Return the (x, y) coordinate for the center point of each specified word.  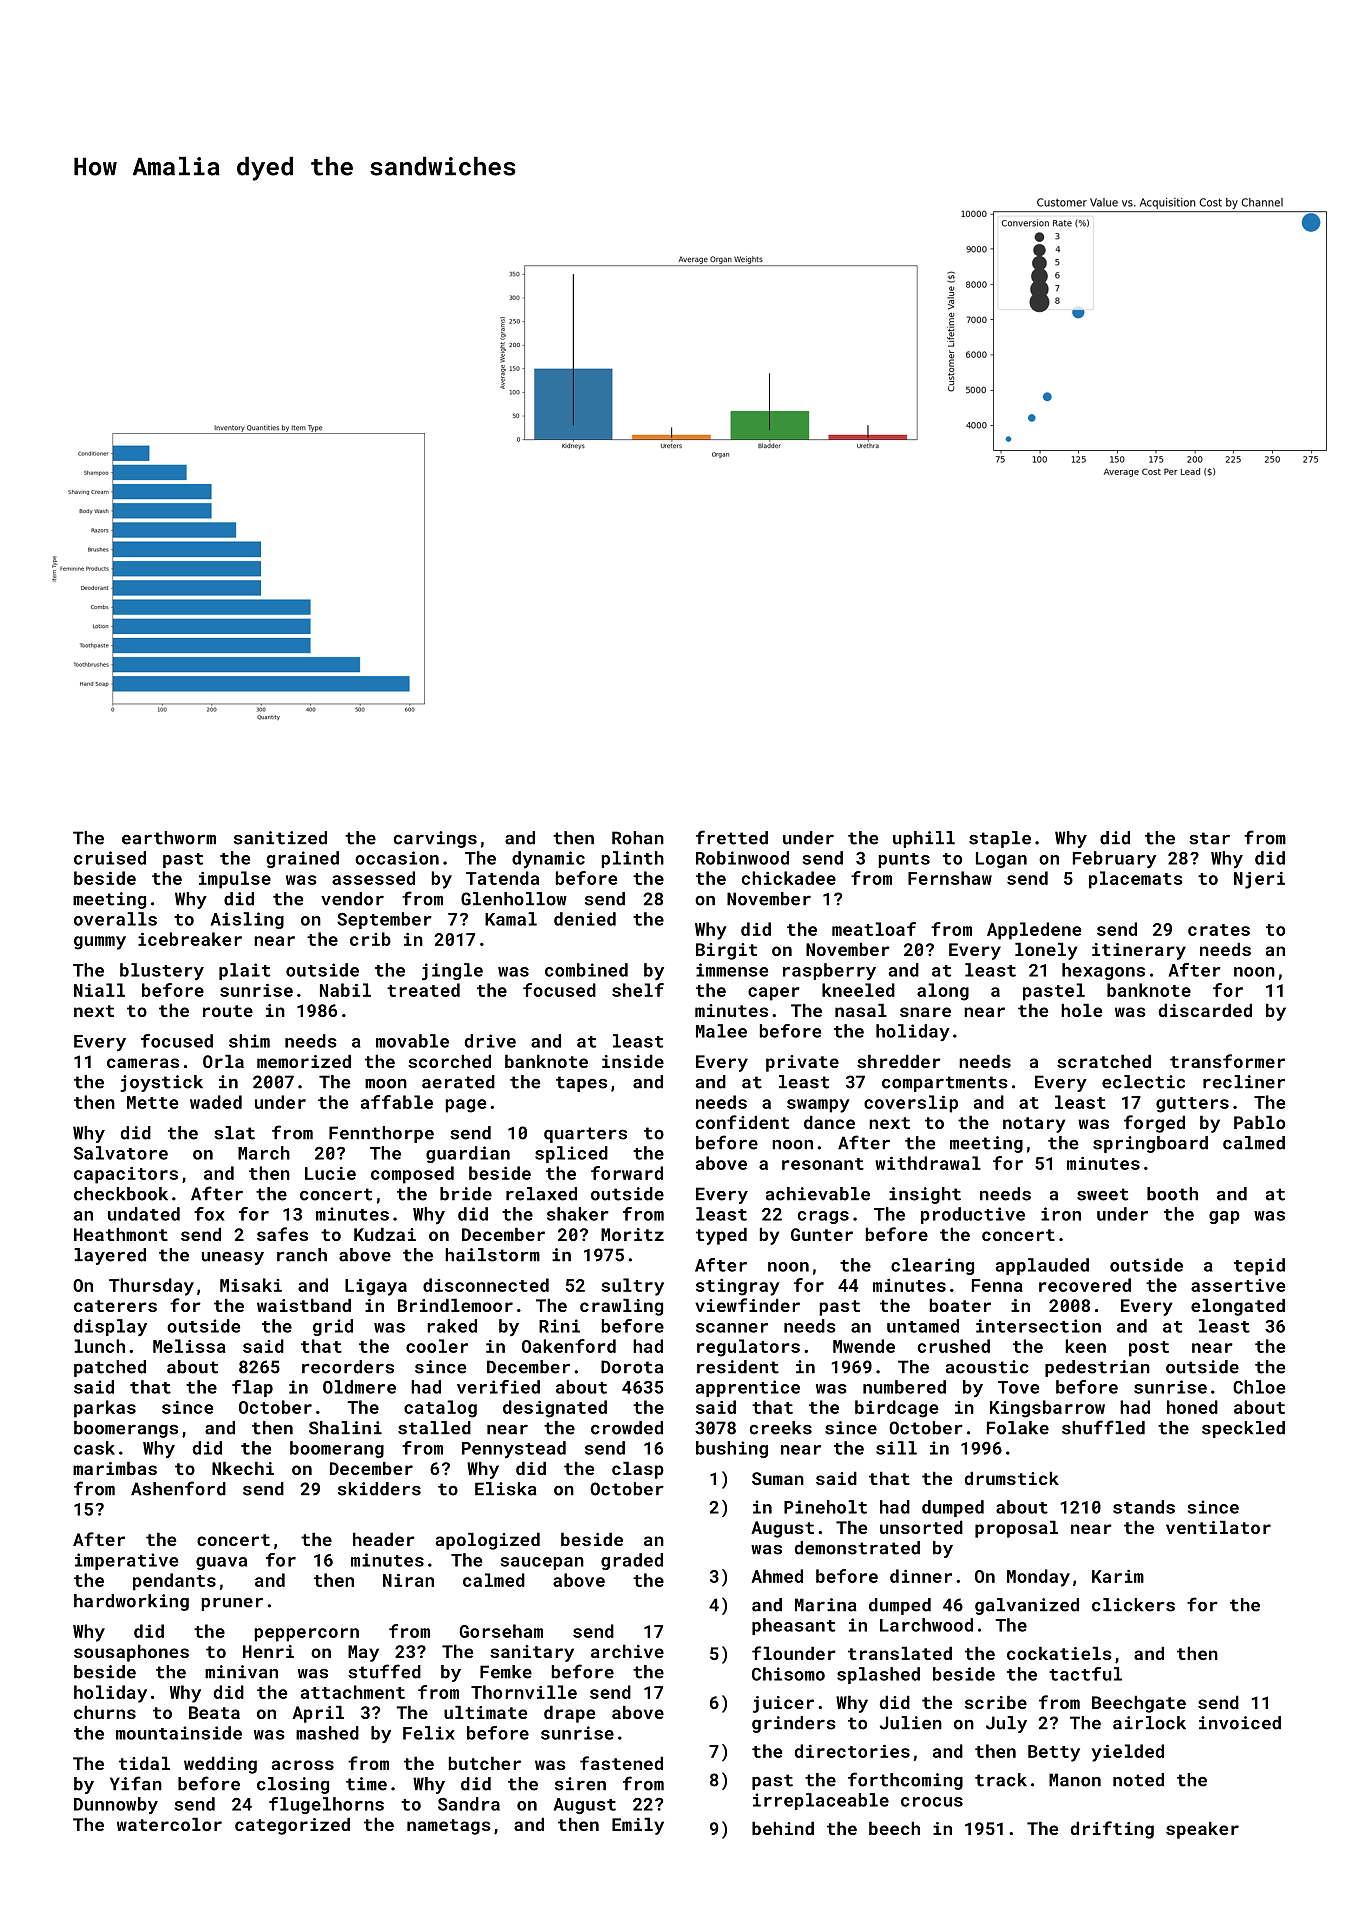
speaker (1202, 1830)
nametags (449, 1827)
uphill (924, 839)
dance (829, 1122)
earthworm (169, 838)
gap (1224, 1217)
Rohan (638, 838)
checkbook (121, 1194)
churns (105, 1712)
